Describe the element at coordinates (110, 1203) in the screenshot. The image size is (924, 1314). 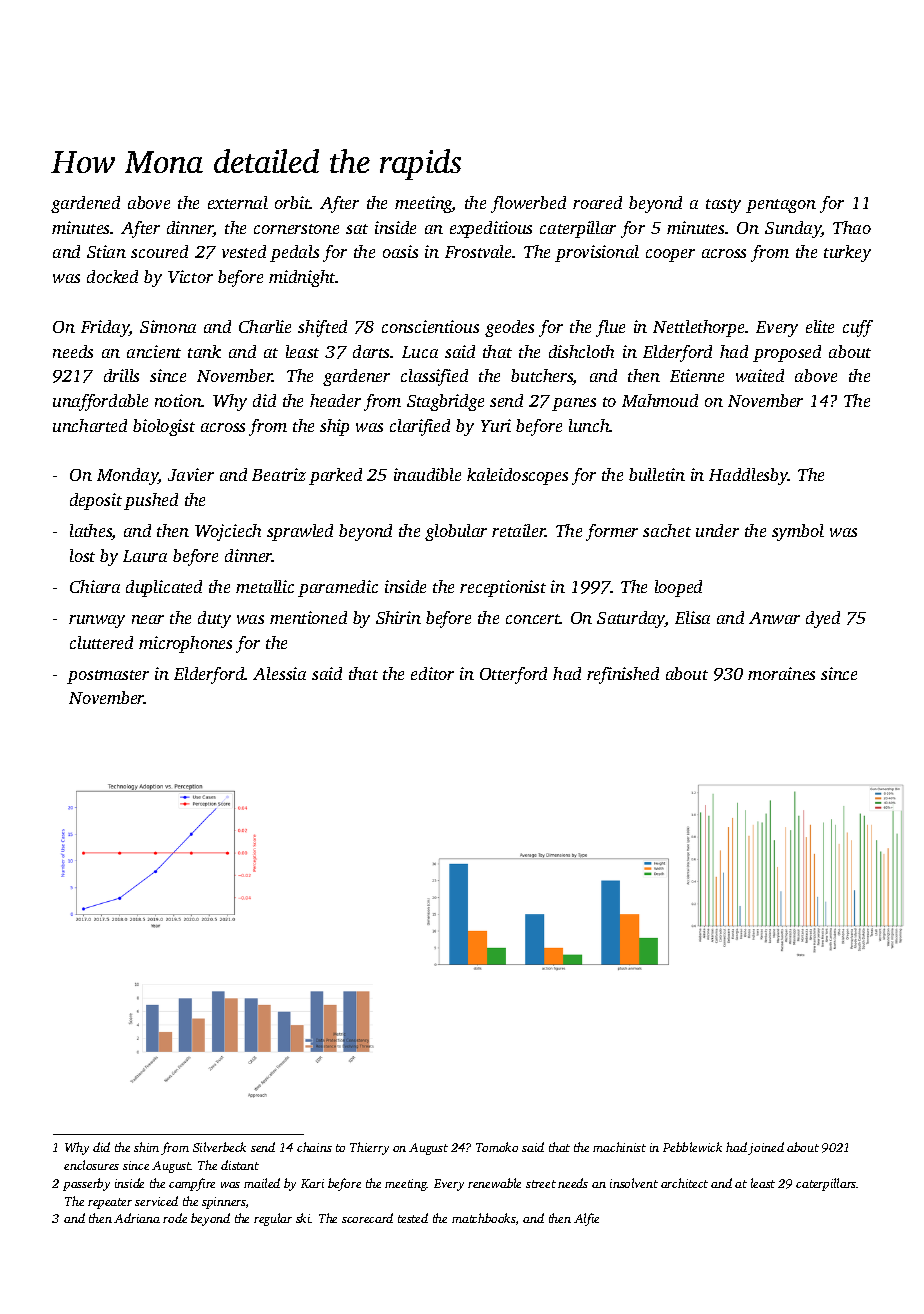
I see `repeater` at that location.
